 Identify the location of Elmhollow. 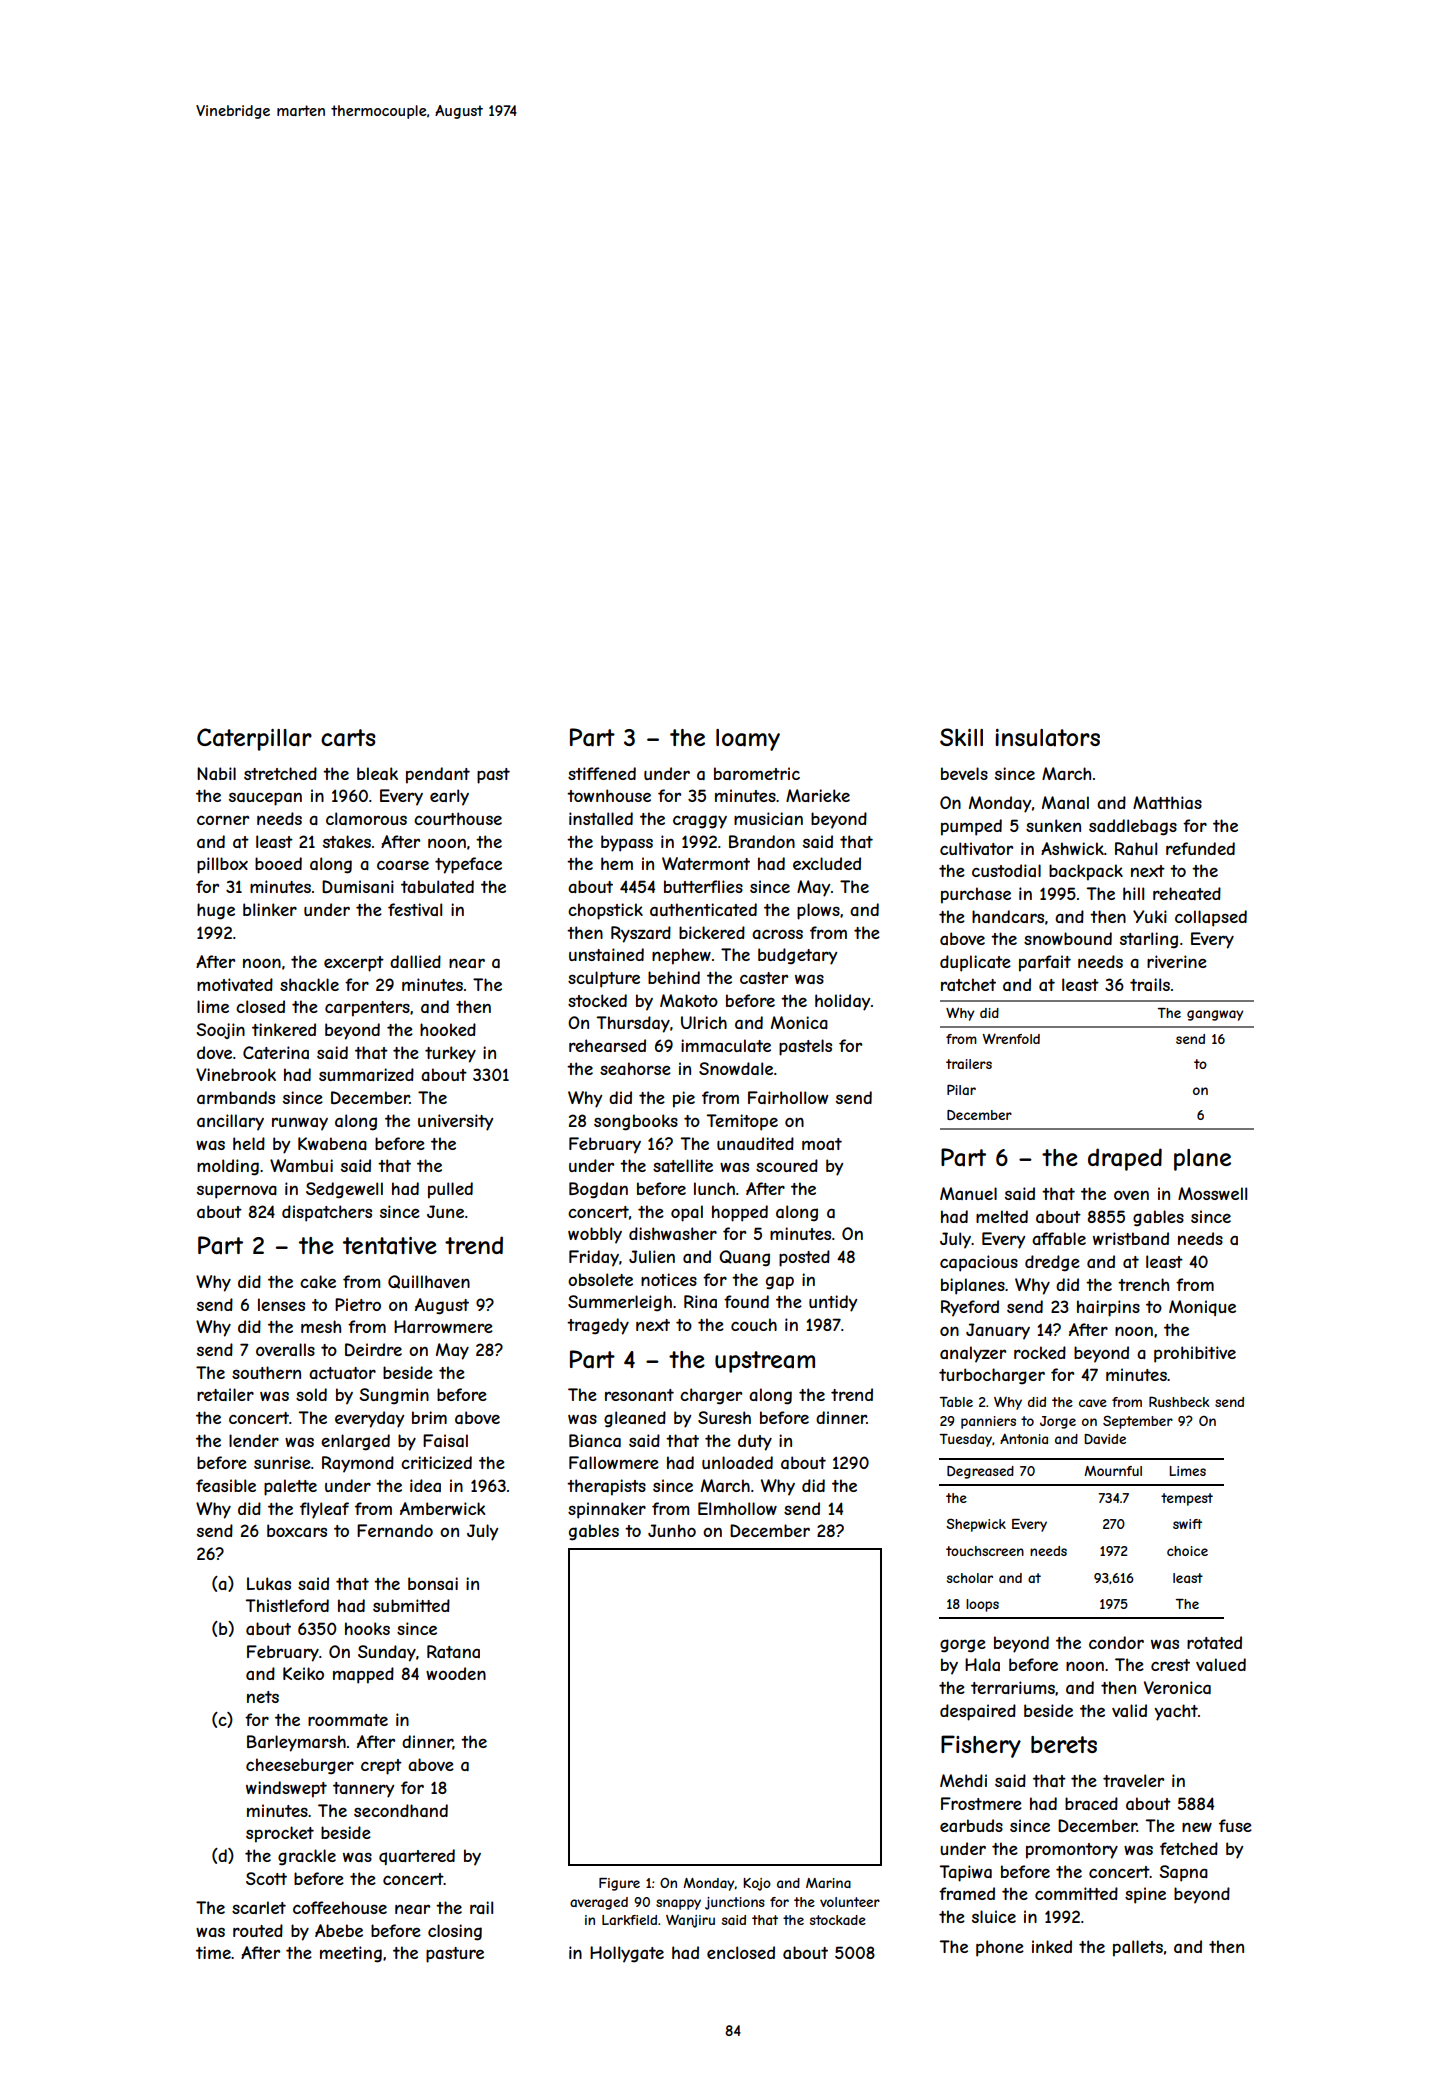
(737, 1508).
